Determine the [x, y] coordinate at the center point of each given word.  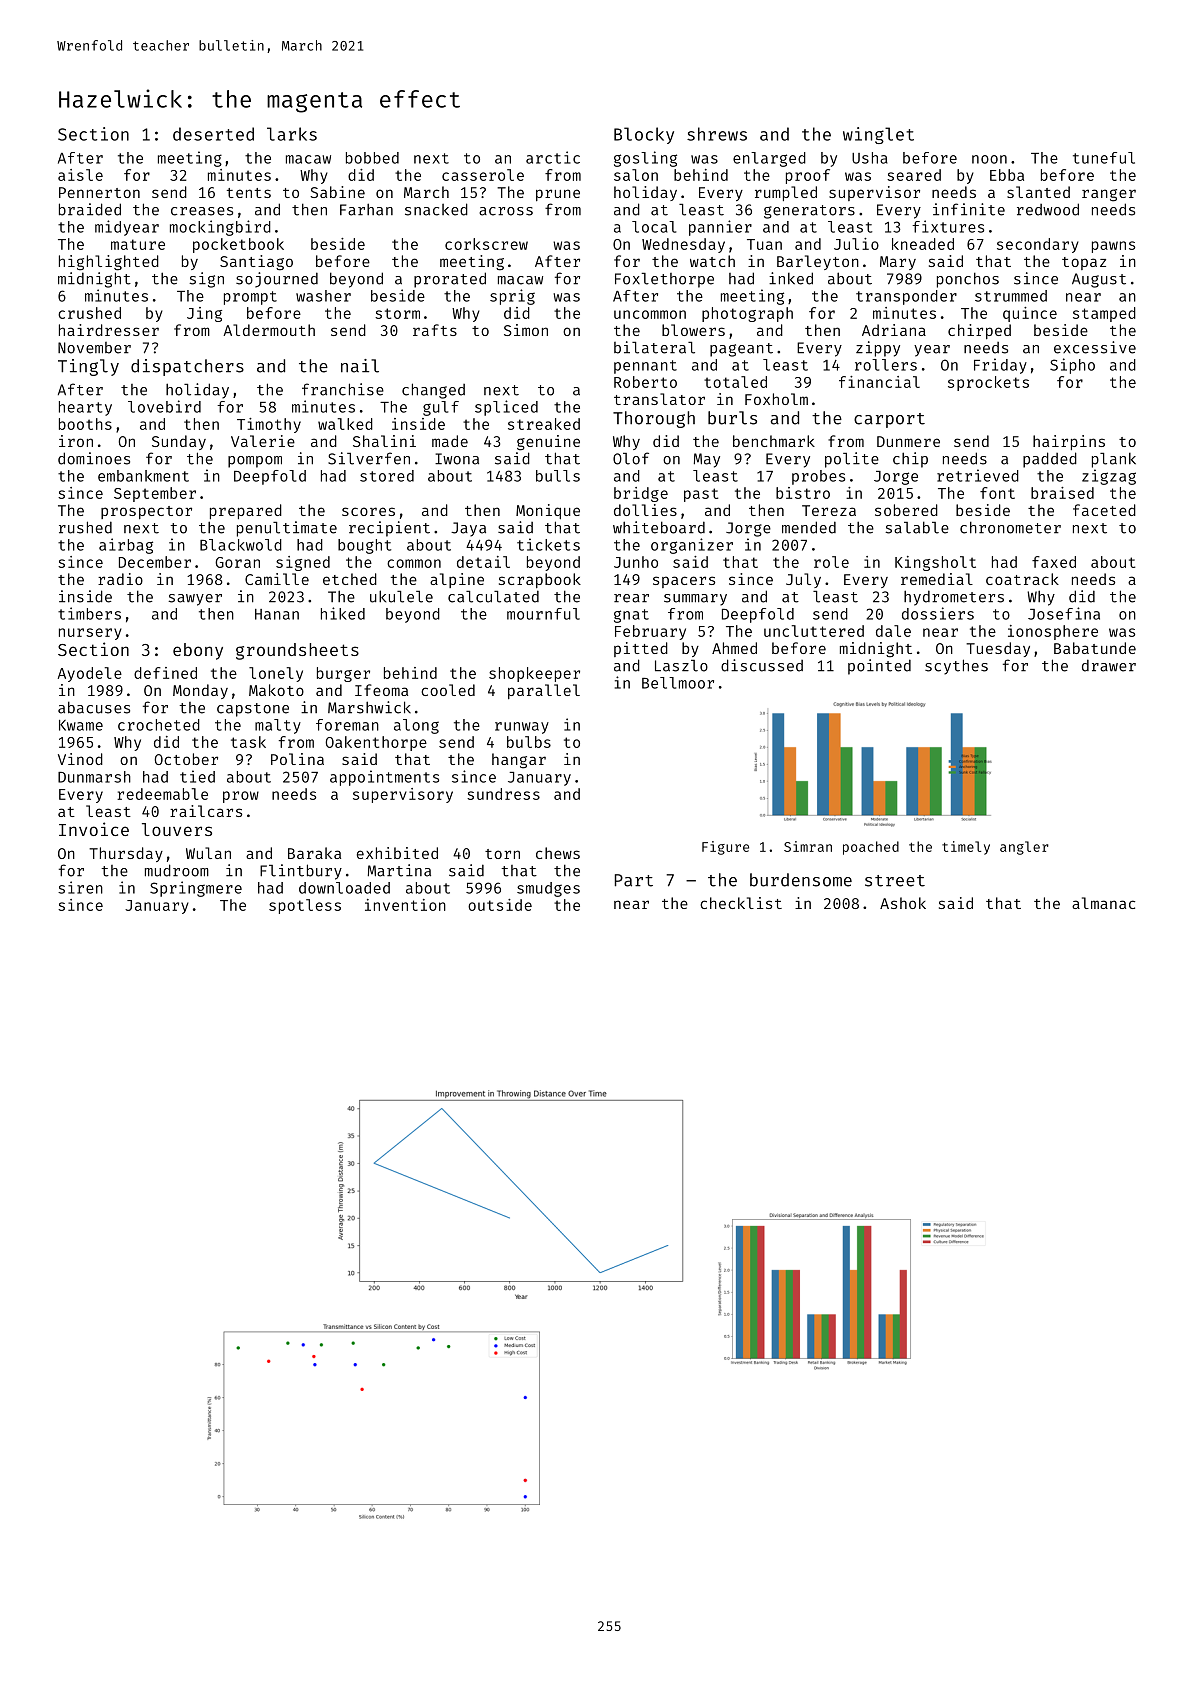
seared [914, 175]
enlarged [769, 159]
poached [871, 848]
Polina [297, 759]
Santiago [256, 263]
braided [90, 209]
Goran [237, 562]
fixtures [948, 226]
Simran [808, 846]
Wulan [208, 853]
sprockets [988, 383]
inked [791, 278]
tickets [548, 544]
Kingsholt [935, 563]
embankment [143, 476]
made [450, 441]
